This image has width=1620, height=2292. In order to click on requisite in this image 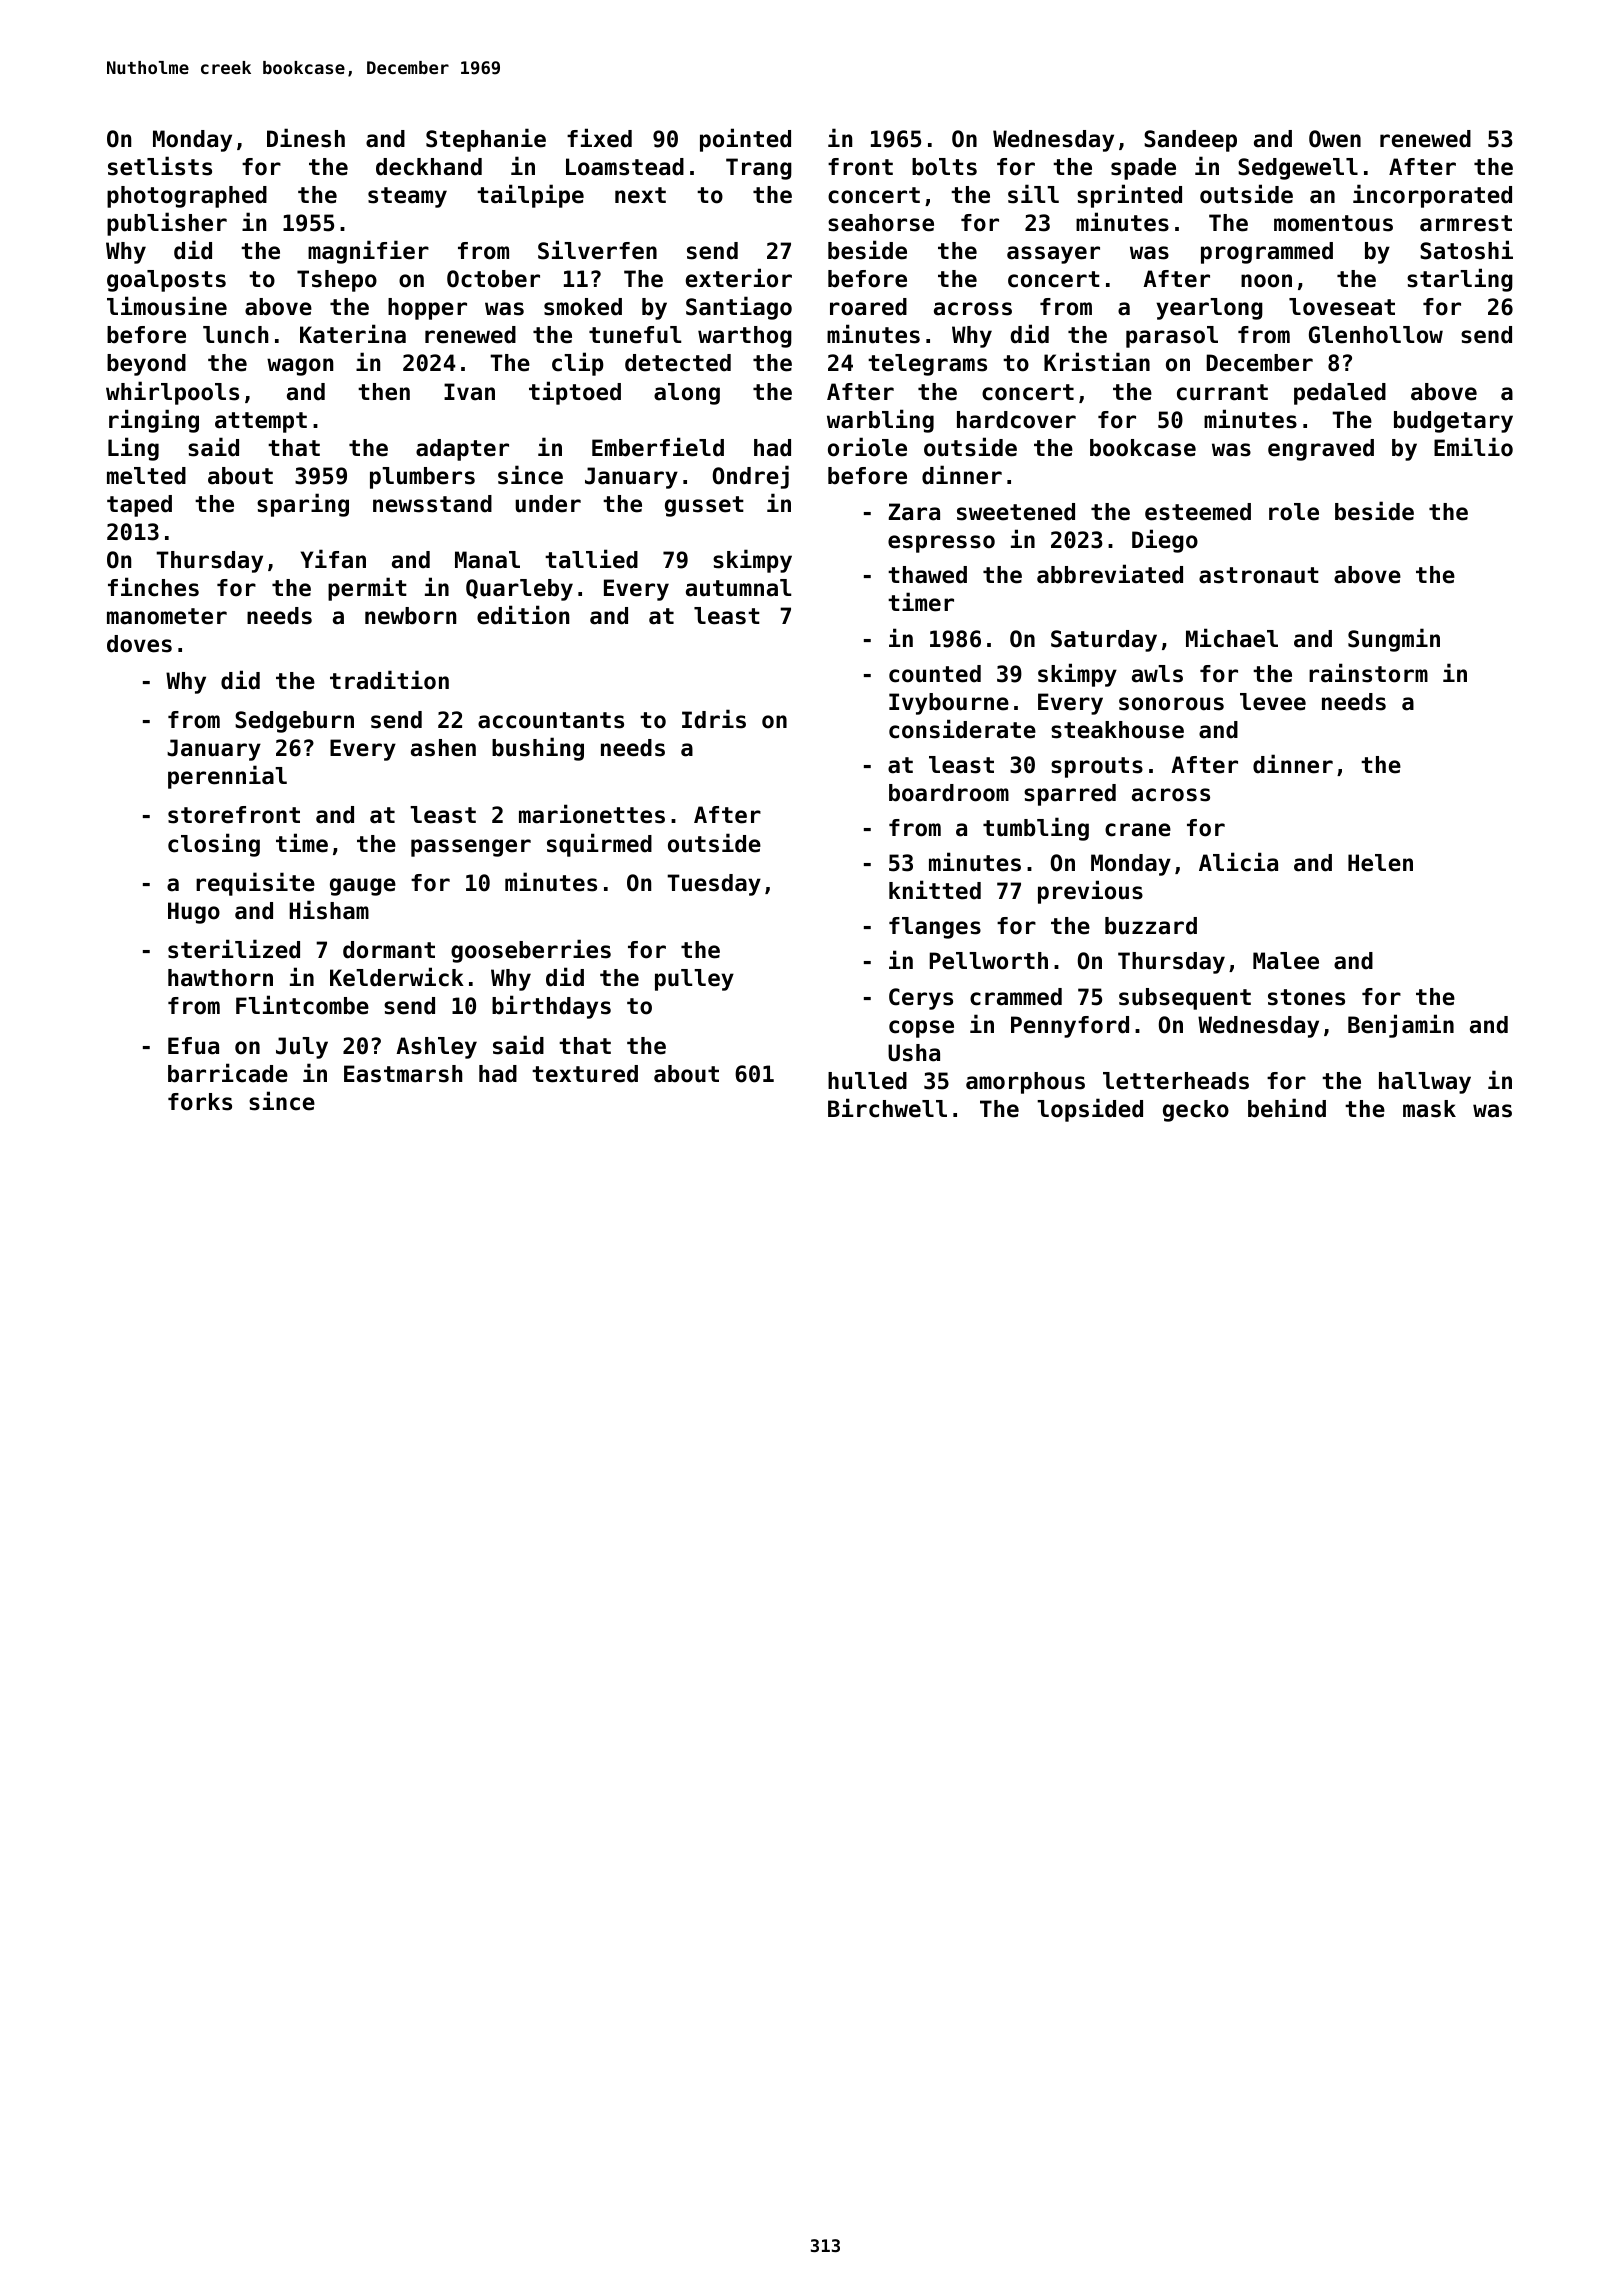, I will do `click(255, 884)`.
